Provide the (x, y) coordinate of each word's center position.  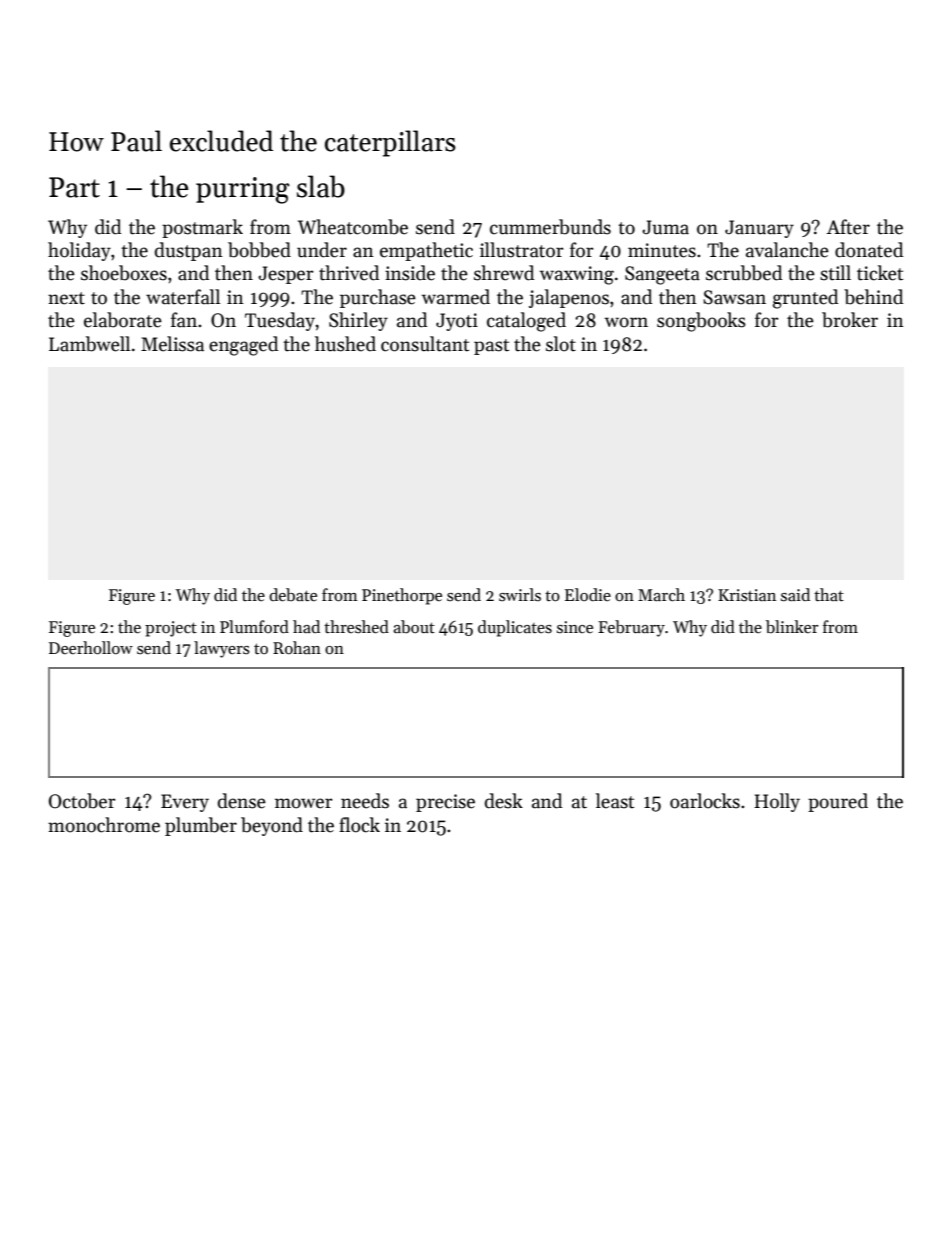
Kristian (747, 595)
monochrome (104, 825)
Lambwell (89, 344)
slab (321, 186)
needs (365, 801)
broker (850, 320)
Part (74, 187)
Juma (665, 227)
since (575, 627)
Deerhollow (91, 648)
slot (561, 344)
